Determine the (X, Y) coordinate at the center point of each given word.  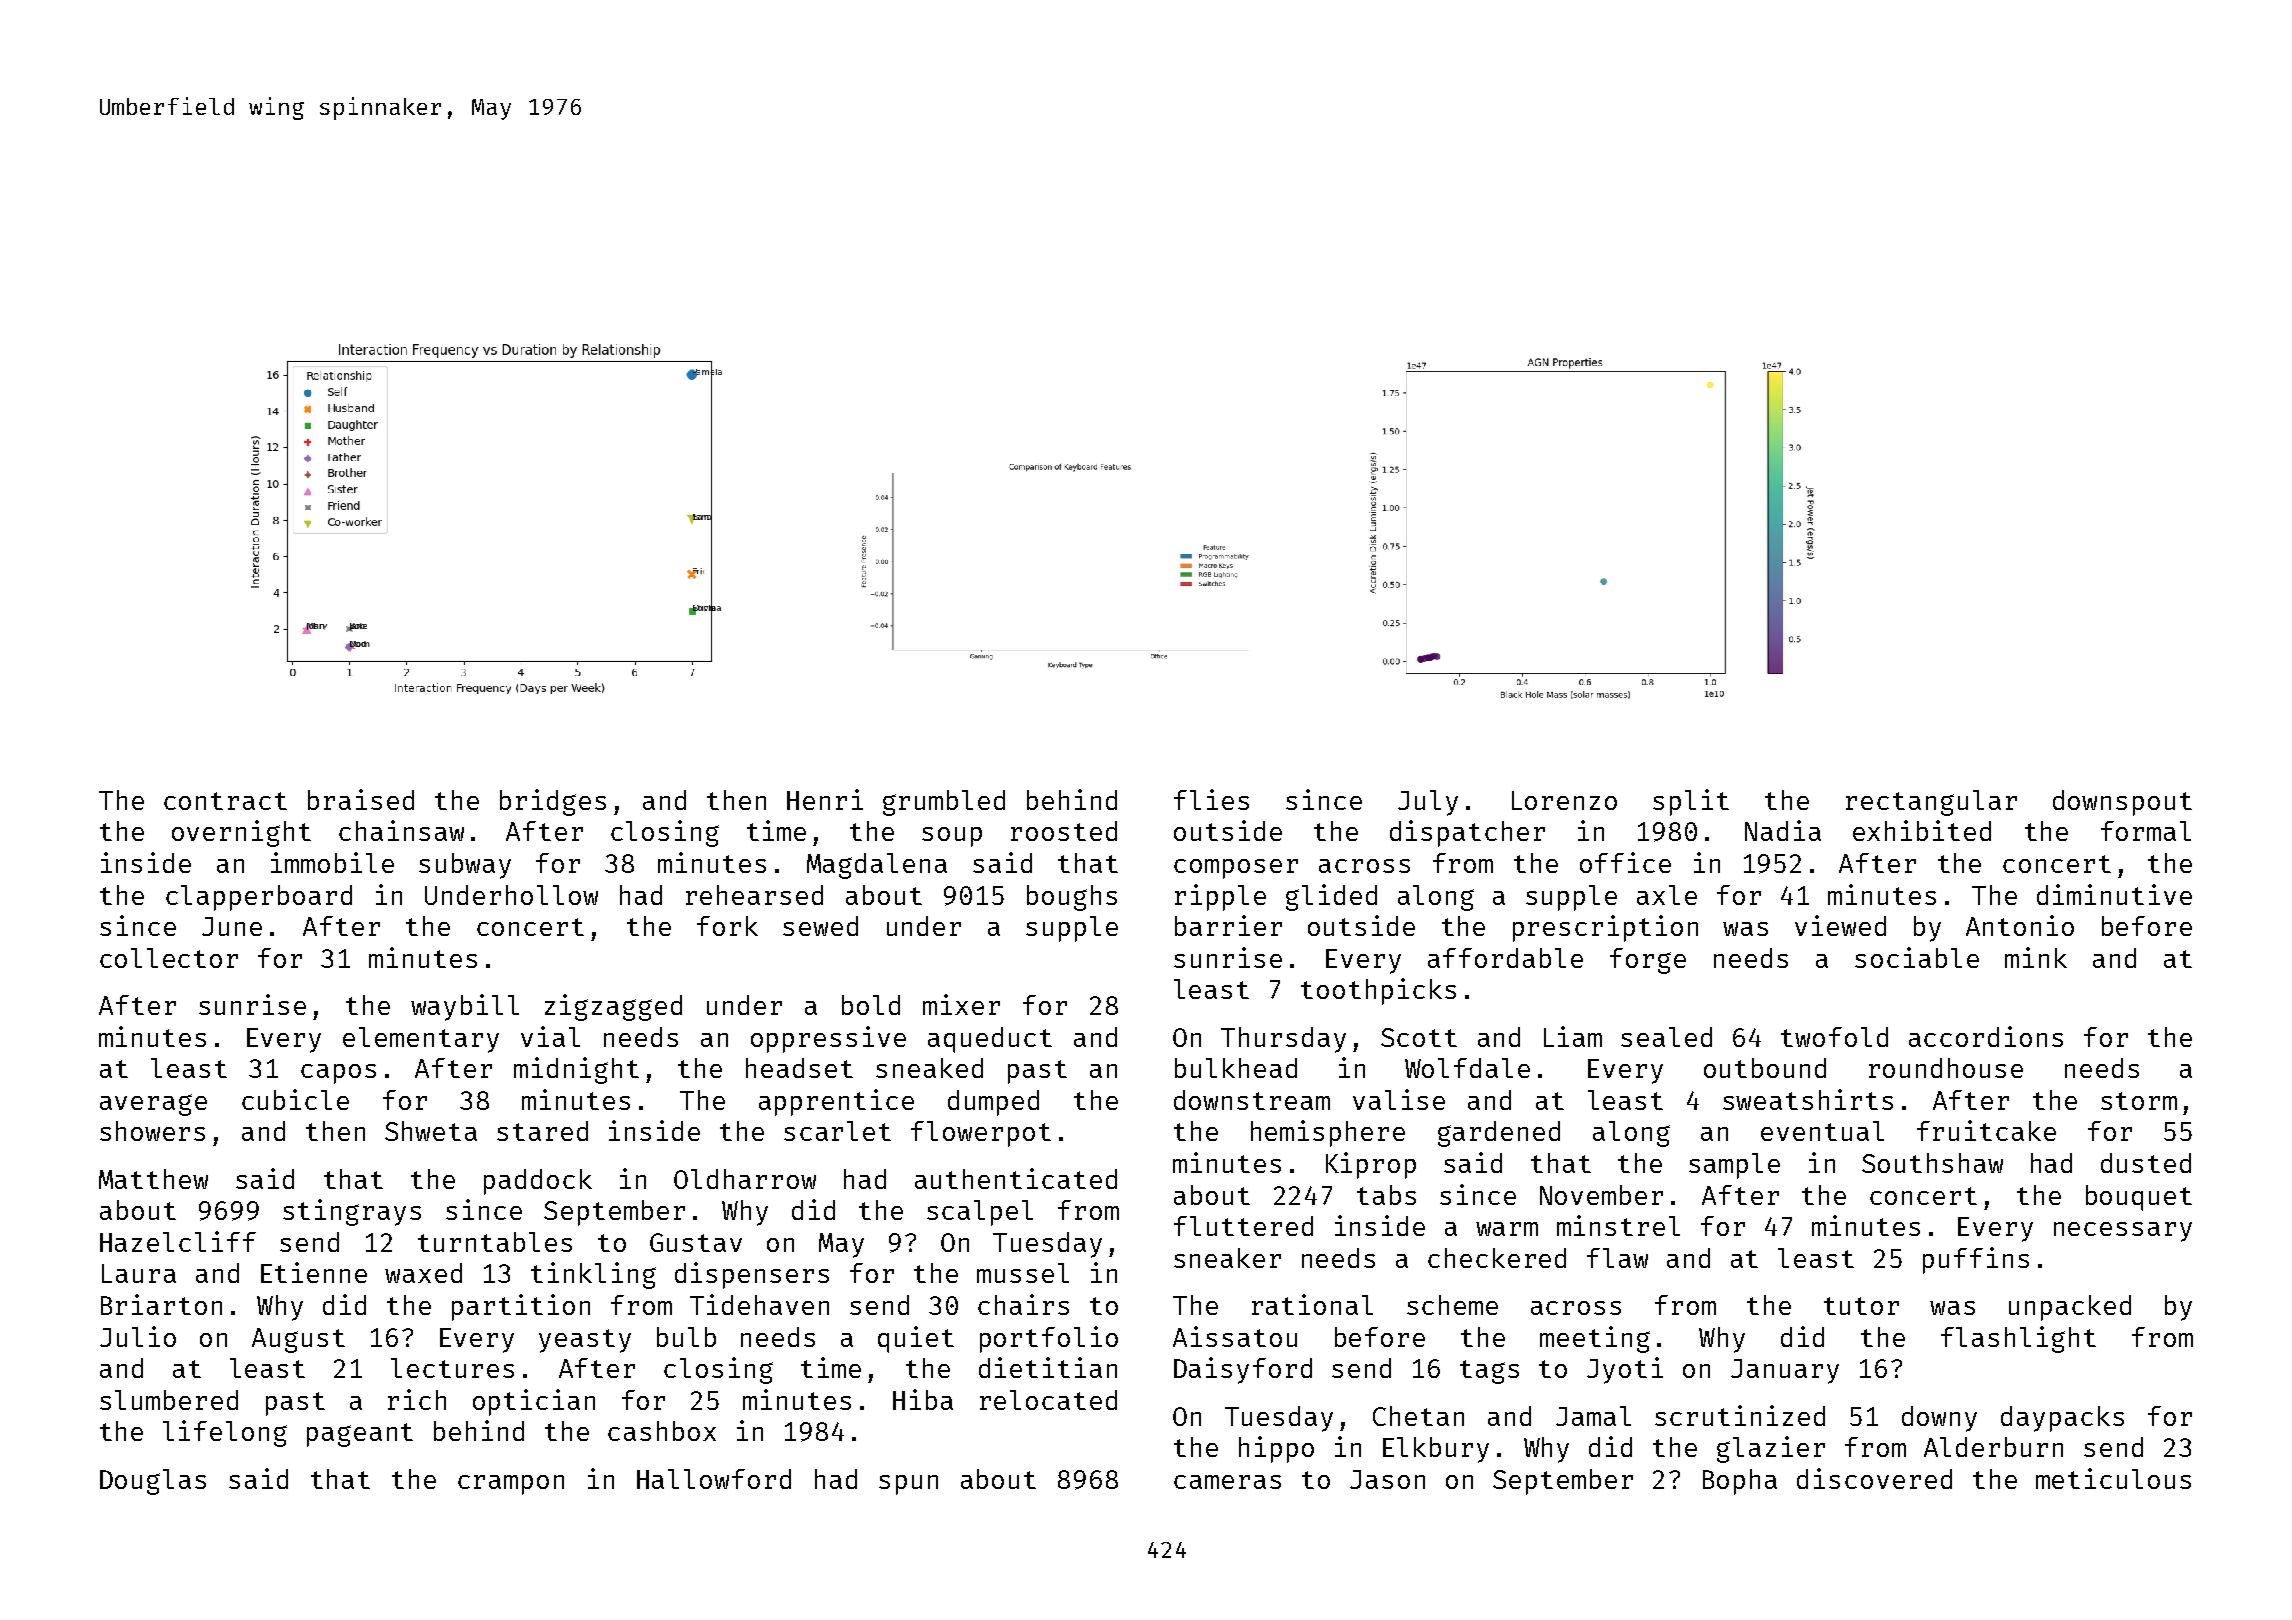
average (153, 1105)
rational (1312, 1304)
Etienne (314, 1272)
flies (1211, 799)
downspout (2122, 803)
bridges (553, 802)
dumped (993, 1103)
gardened (1499, 1134)
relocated (1048, 1400)
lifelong (225, 1433)
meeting (1595, 1339)
